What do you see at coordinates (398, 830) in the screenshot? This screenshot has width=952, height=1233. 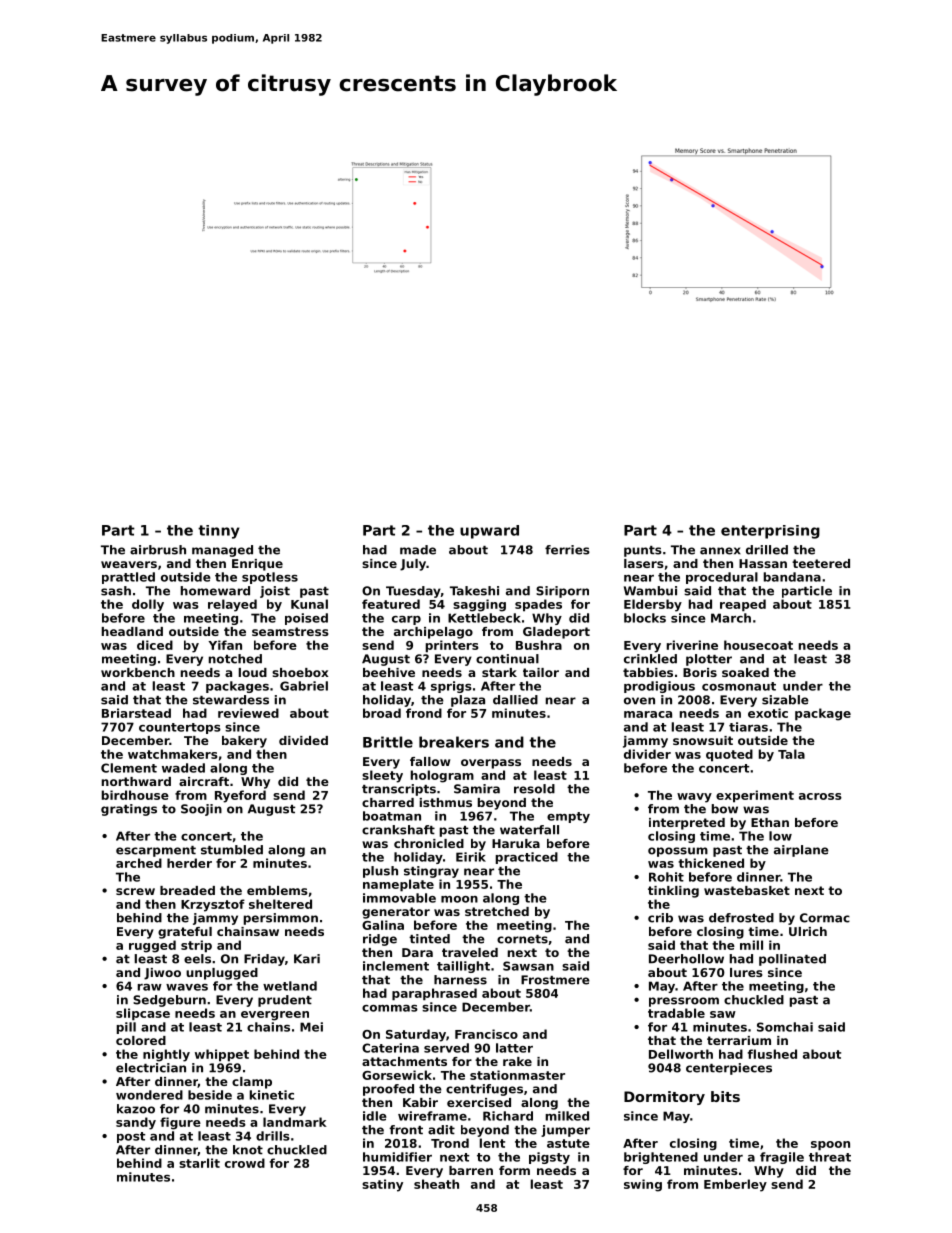 I see `crankshaft` at bounding box center [398, 830].
